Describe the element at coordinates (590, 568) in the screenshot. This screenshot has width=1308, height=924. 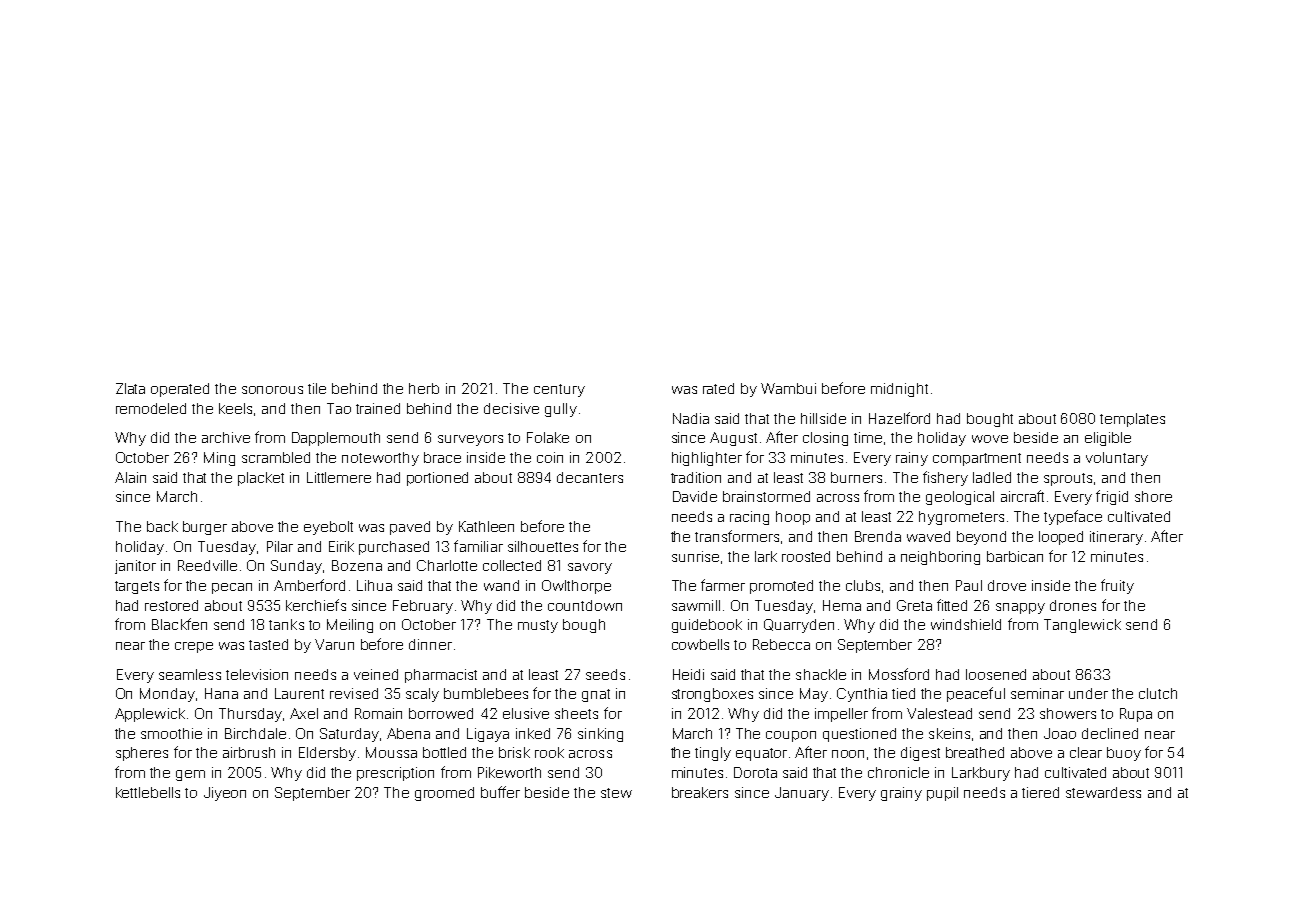
I see `savory` at that location.
